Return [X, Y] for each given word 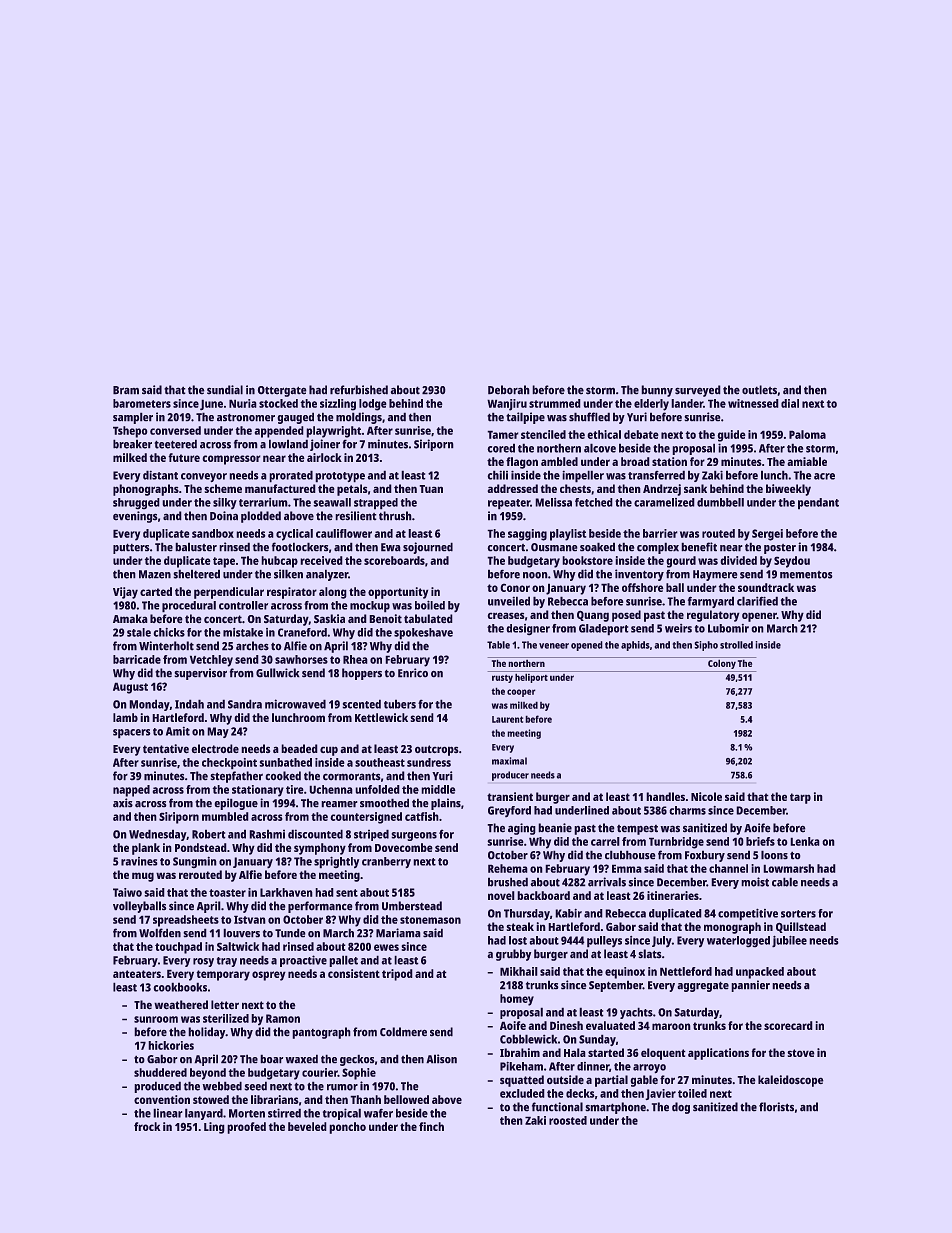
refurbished [359, 390]
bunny [657, 391]
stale [139, 632]
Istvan [250, 919]
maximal [509, 761]
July [662, 942]
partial [611, 1081]
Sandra [245, 704]
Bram [126, 390]
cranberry [386, 863]
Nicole [706, 796]
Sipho [706, 646]
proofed [246, 1128]
